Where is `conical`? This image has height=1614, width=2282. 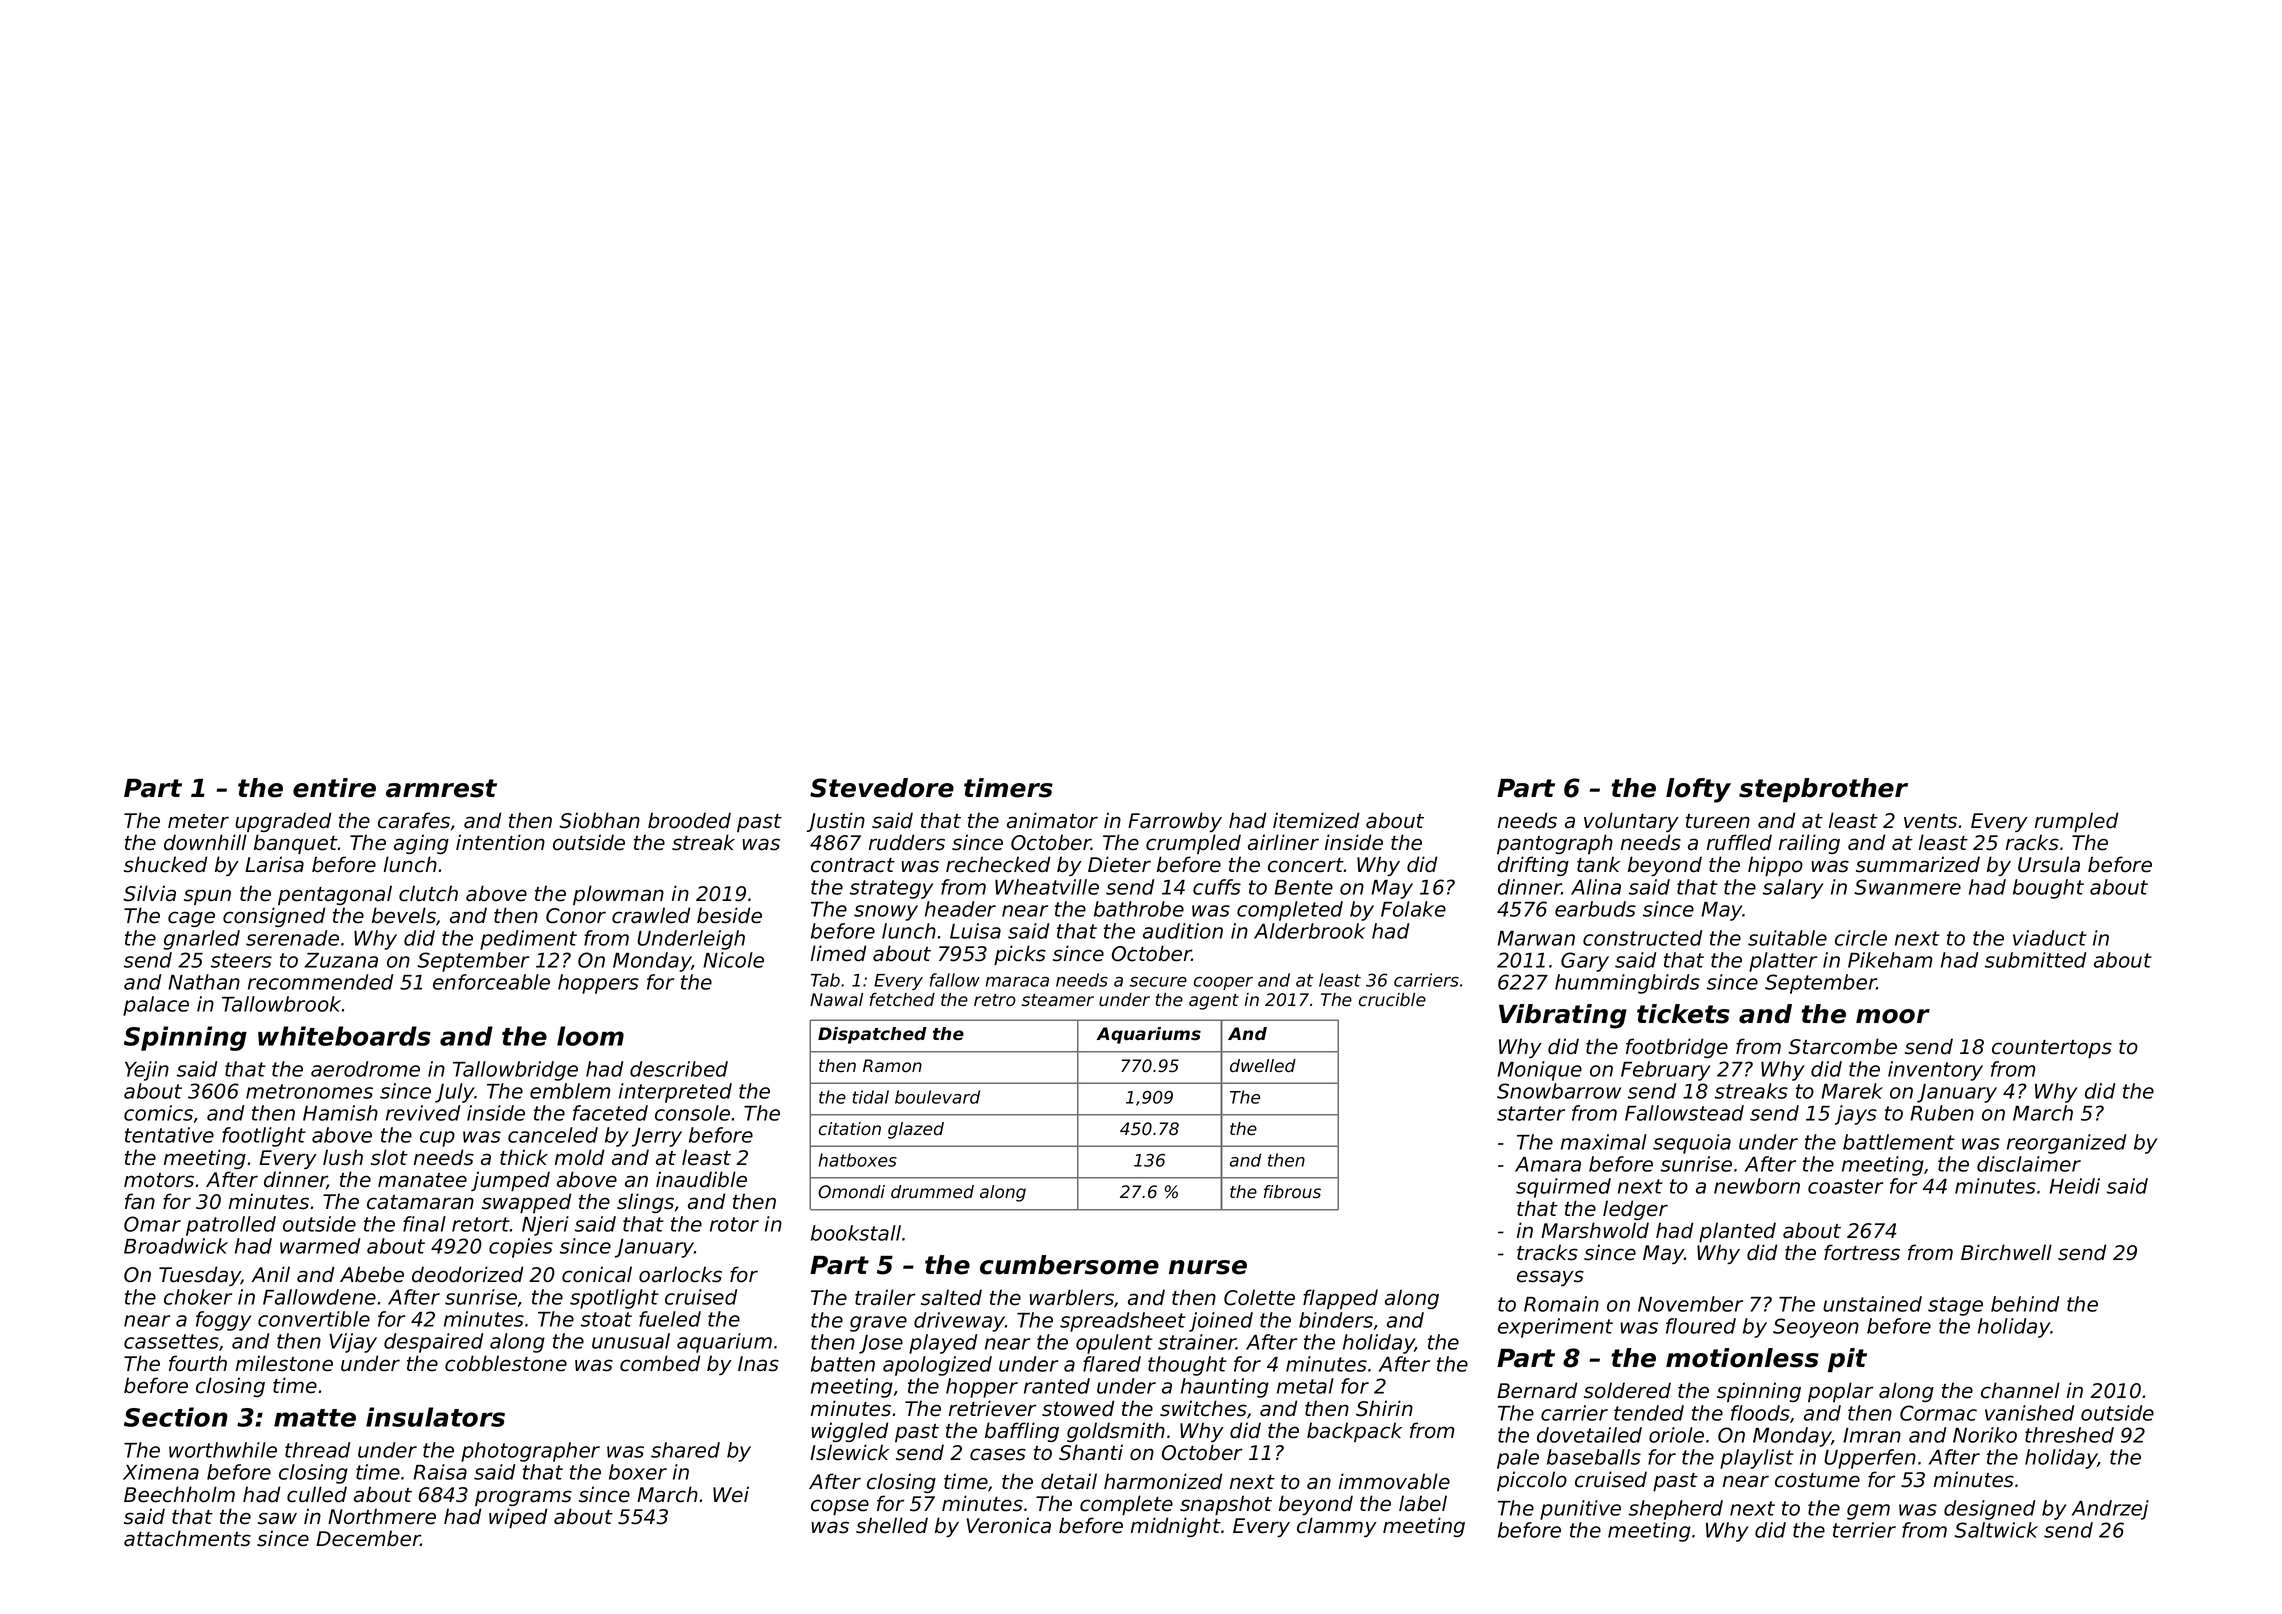
conical is located at coordinates (597, 1274).
